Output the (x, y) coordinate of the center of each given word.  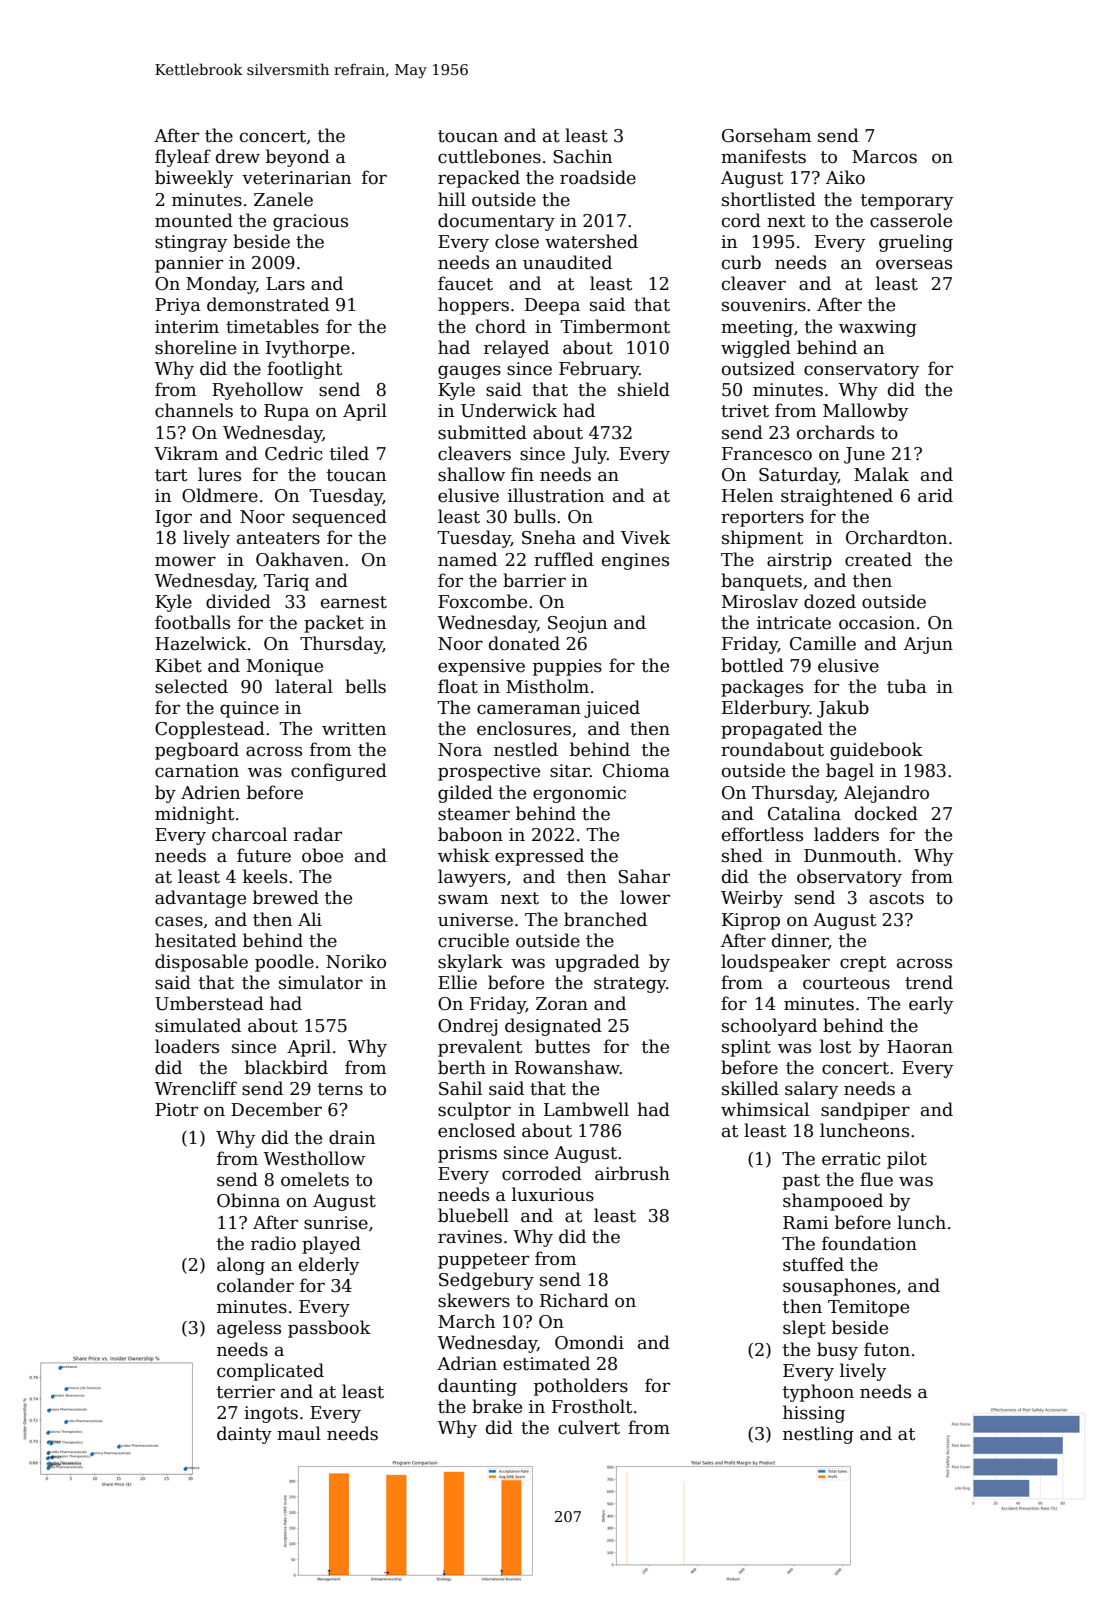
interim (187, 327)
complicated (270, 1372)
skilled (750, 1088)
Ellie (457, 982)
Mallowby (865, 412)
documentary (496, 222)
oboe (322, 855)
